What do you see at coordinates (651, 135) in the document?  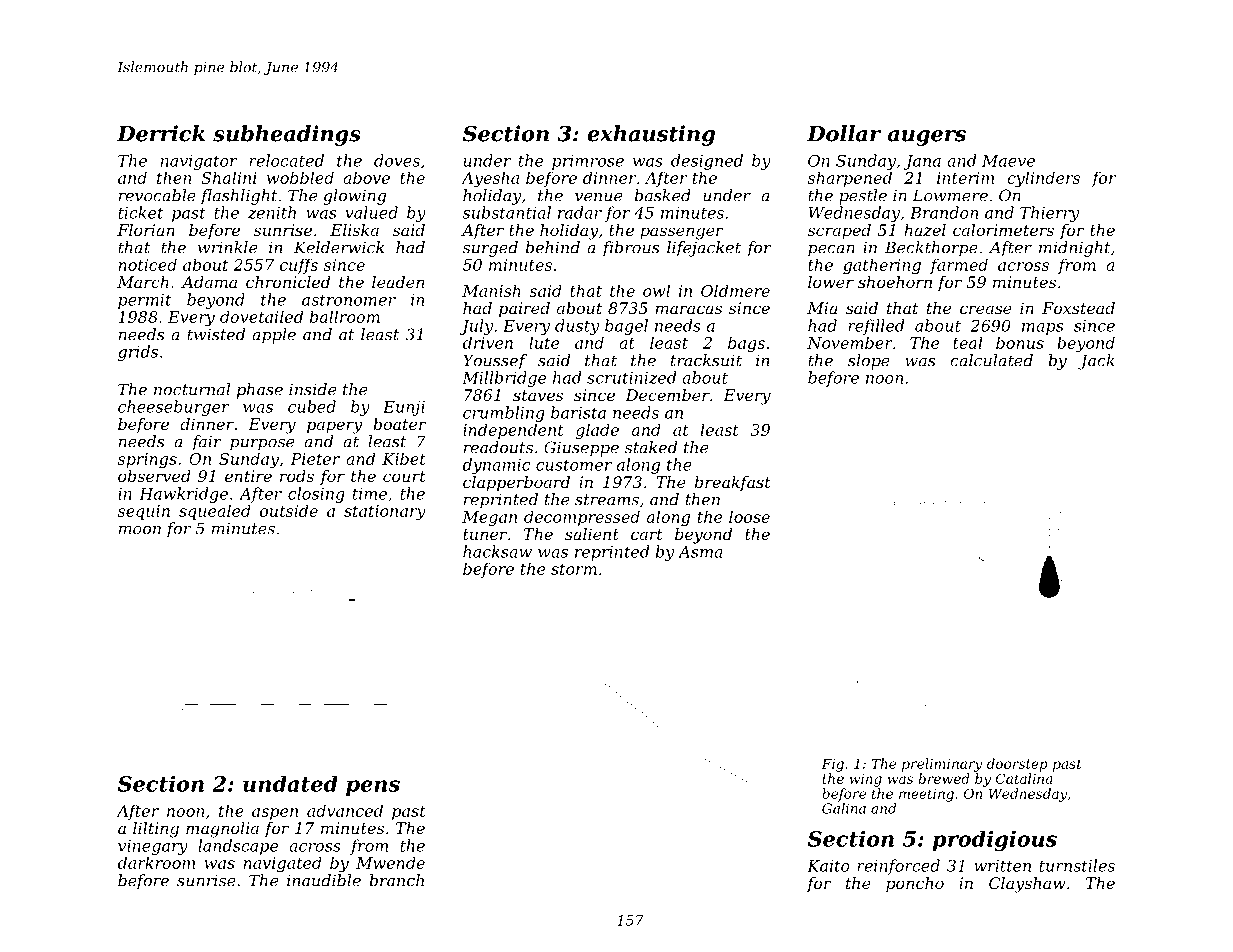 I see `exhausting` at bounding box center [651, 135].
